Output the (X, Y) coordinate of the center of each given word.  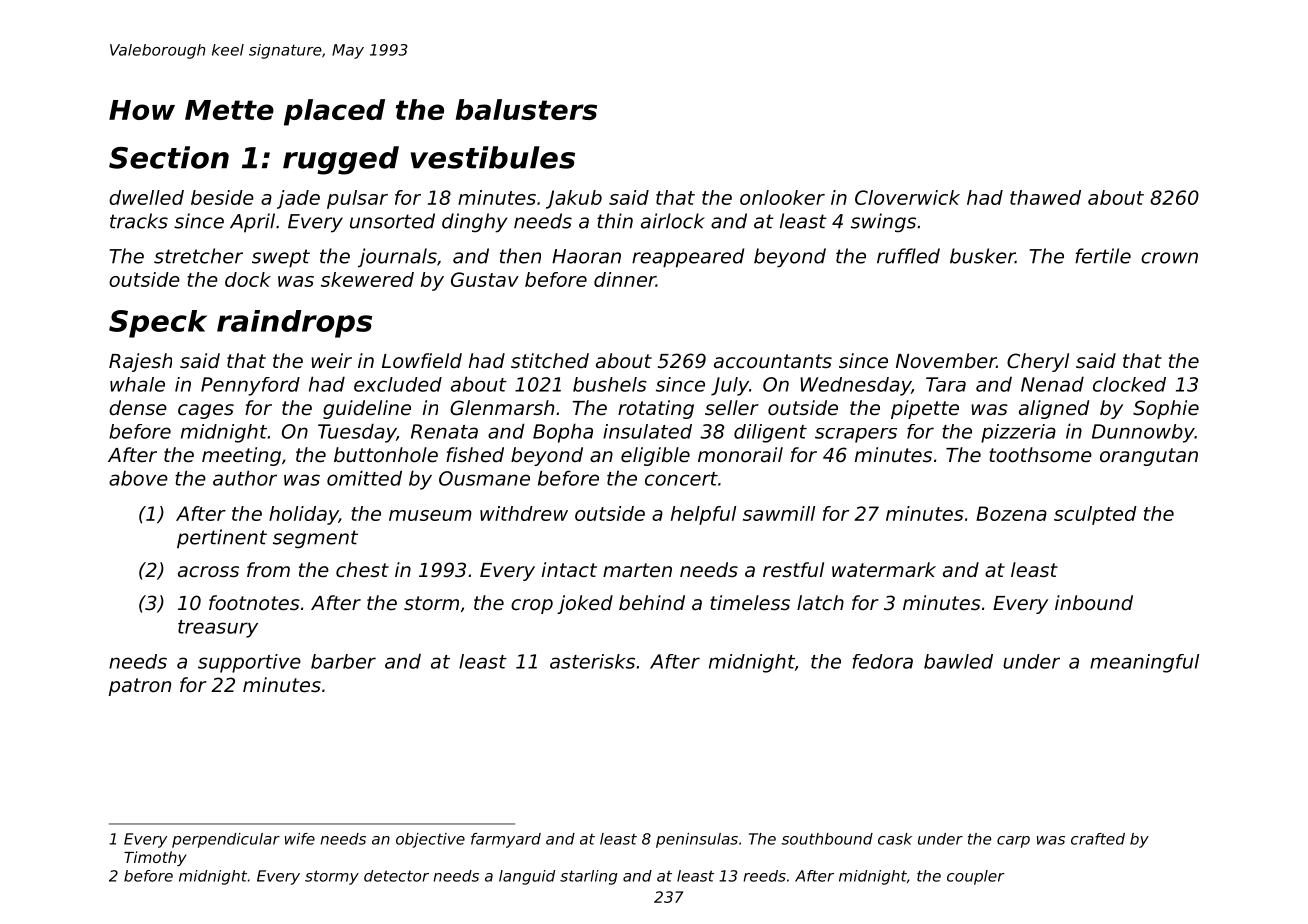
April (252, 223)
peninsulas (697, 840)
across (208, 572)
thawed (1045, 197)
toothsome (1040, 455)
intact (569, 570)
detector (396, 876)
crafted (1098, 839)
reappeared (688, 258)
